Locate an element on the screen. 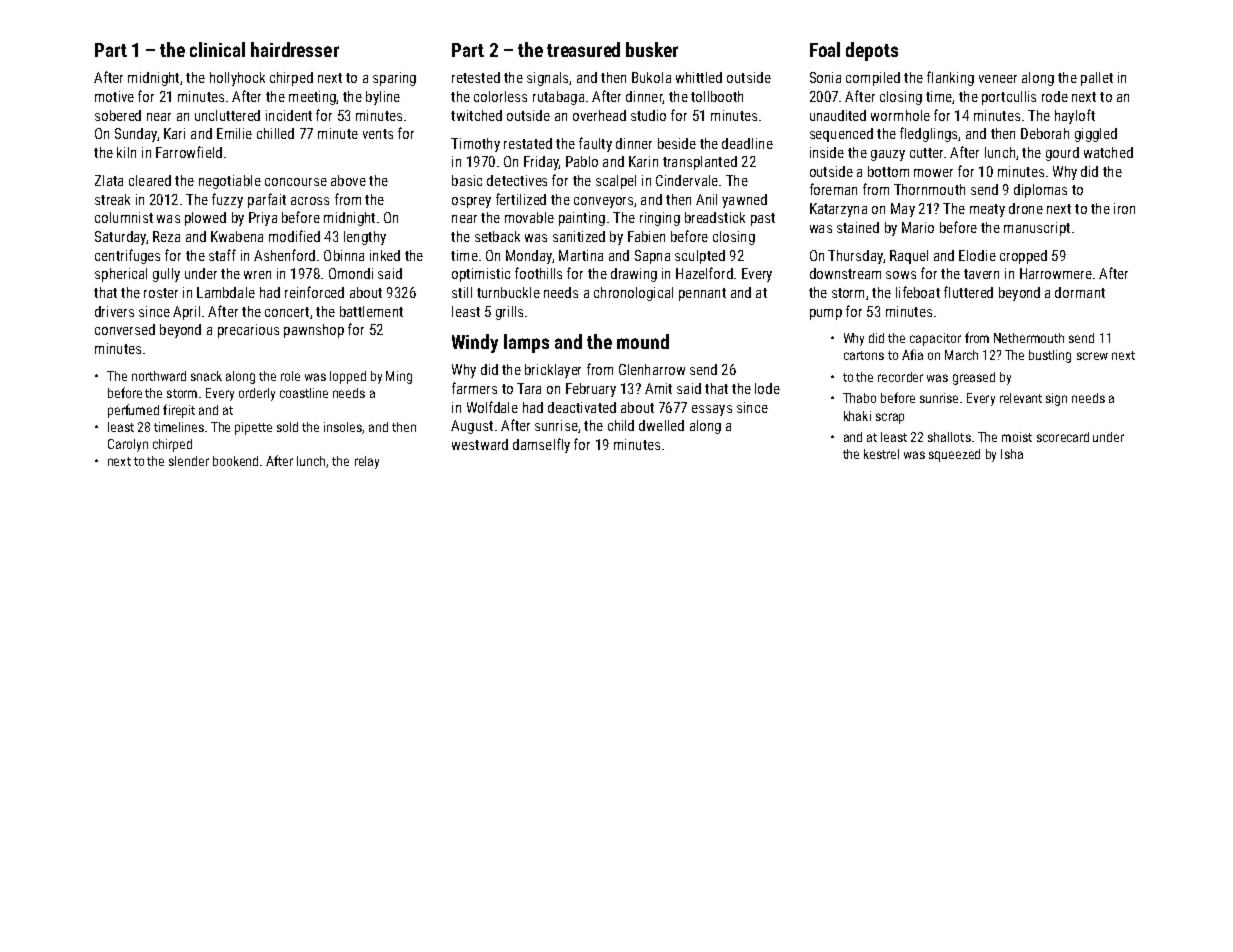 The height and width of the screenshot is (952, 1233). depots is located at coordinates (872, 51).
